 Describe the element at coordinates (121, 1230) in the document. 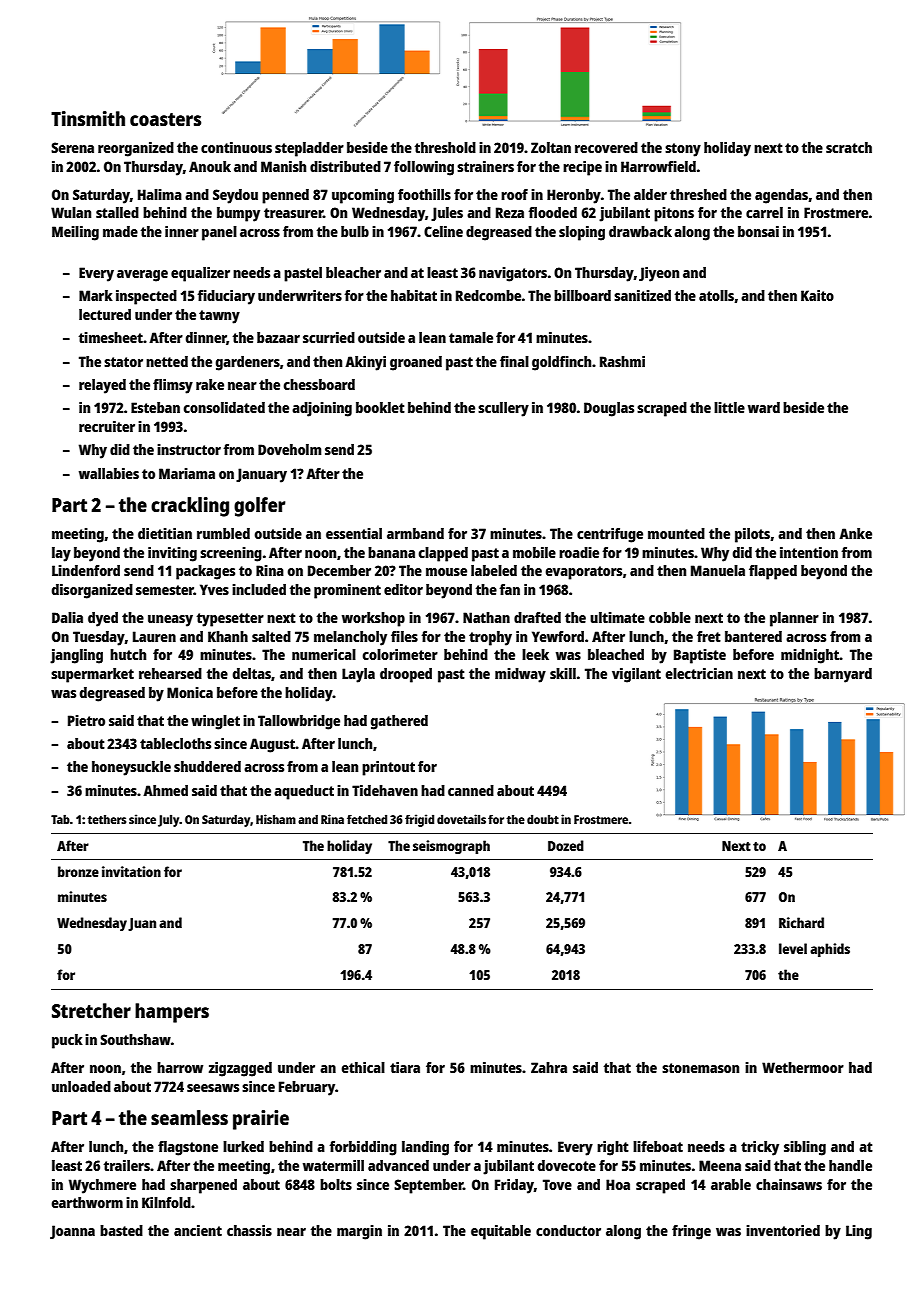

I see `basted` at that location.
